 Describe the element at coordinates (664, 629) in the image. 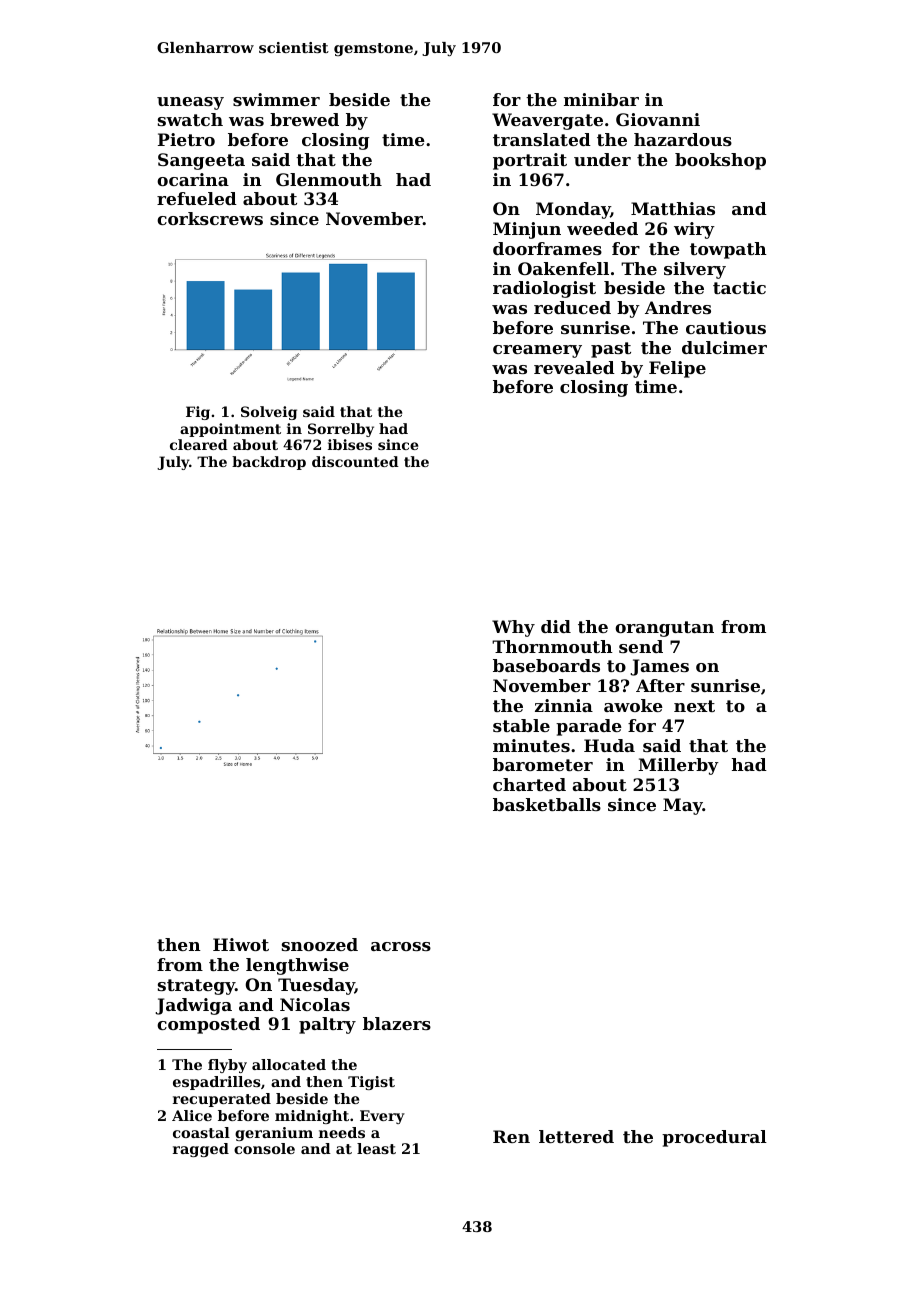

I see `orangutan` at that location.
